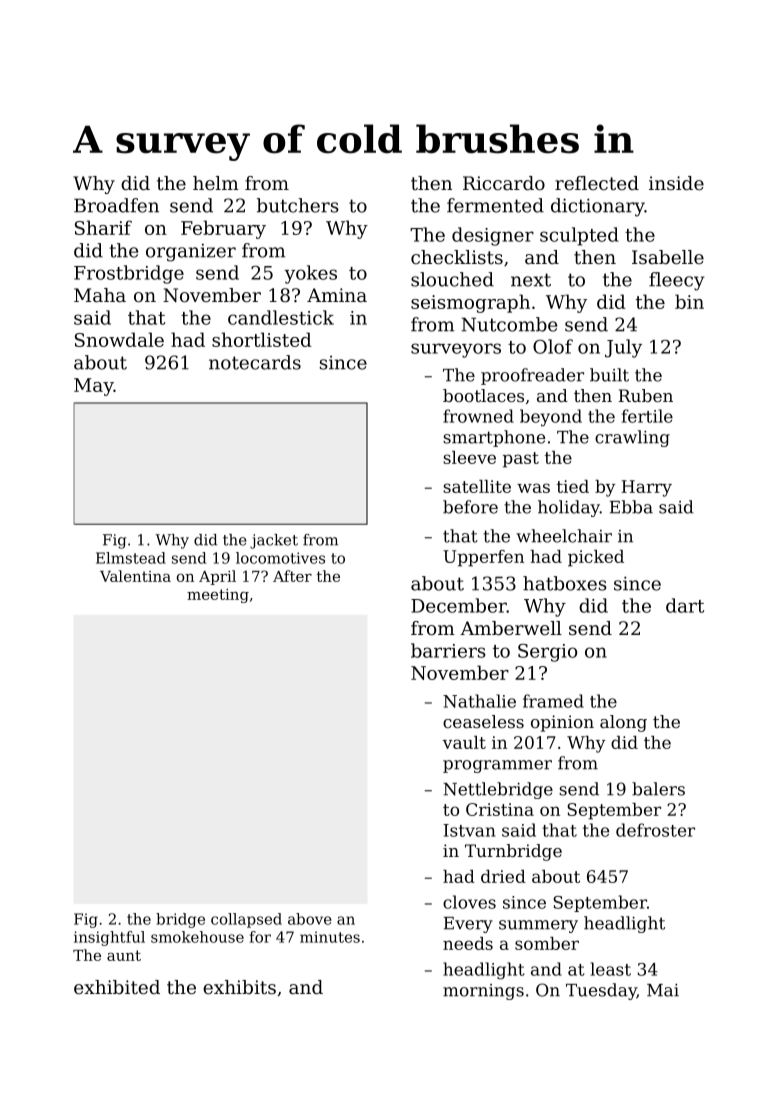  I want to click on before, so click(470, 507).
